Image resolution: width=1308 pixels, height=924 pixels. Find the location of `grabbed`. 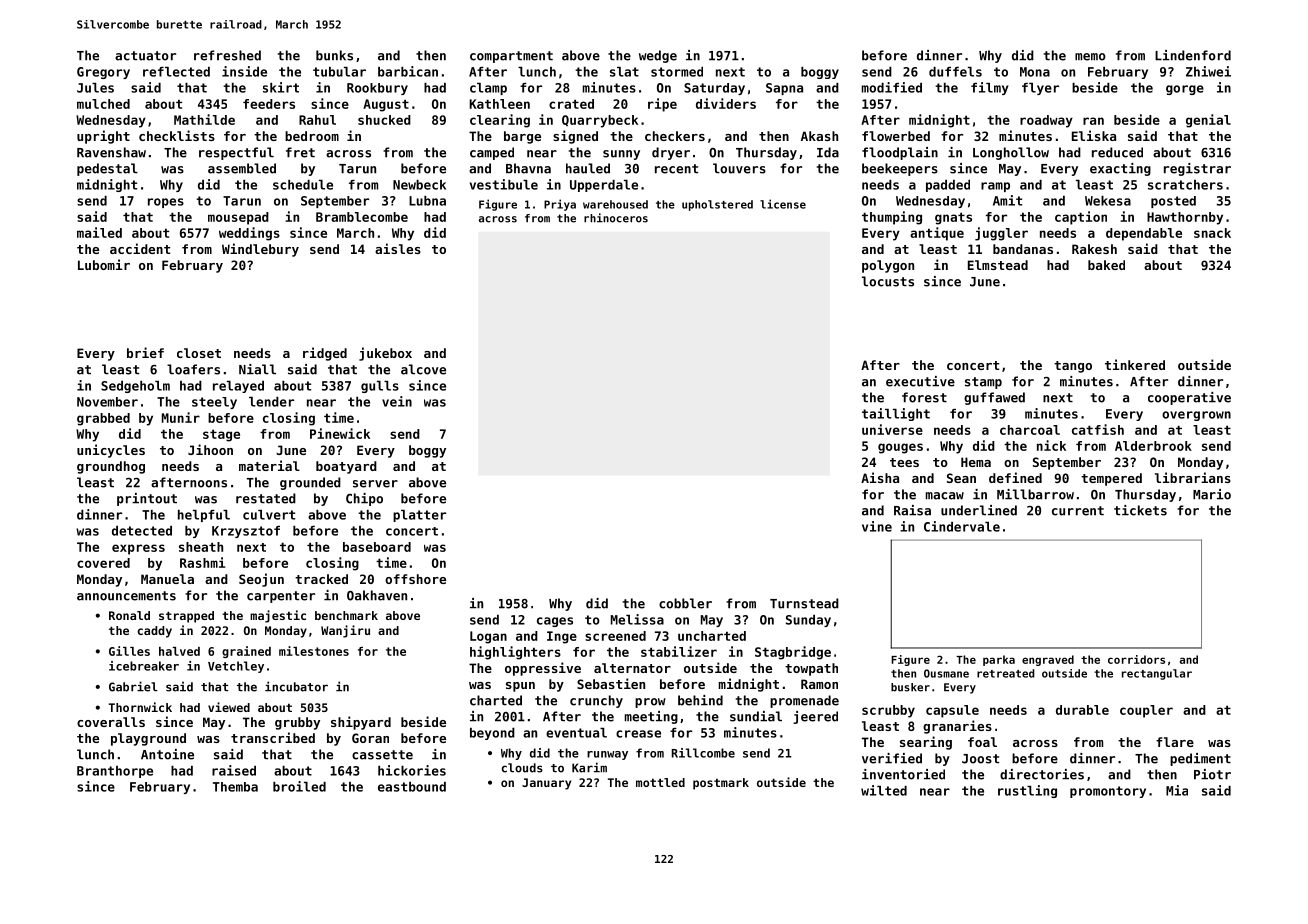

grabbed is located at coordinates (103, 419).
